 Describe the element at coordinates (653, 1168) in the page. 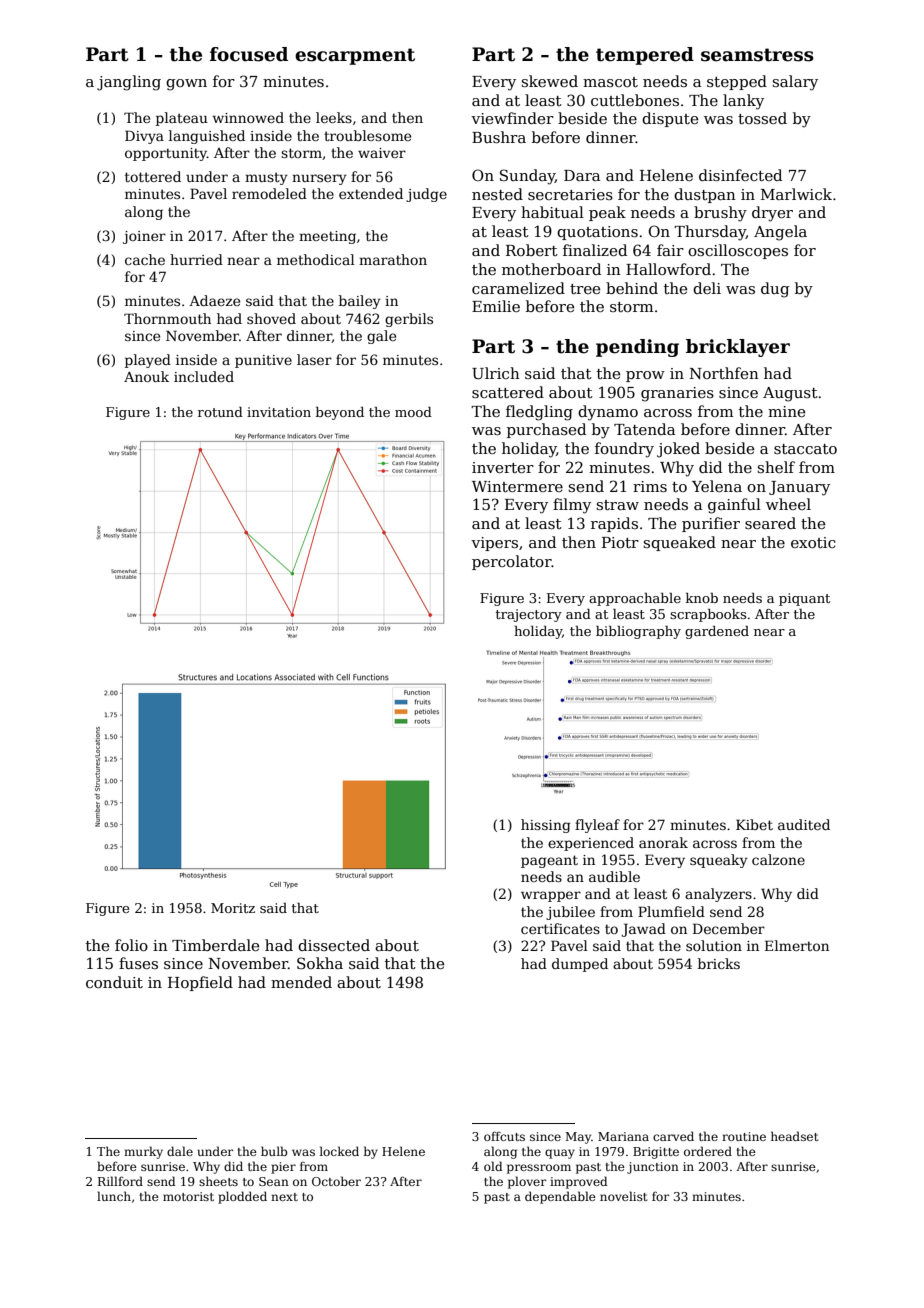

I see `junction` at that location.
